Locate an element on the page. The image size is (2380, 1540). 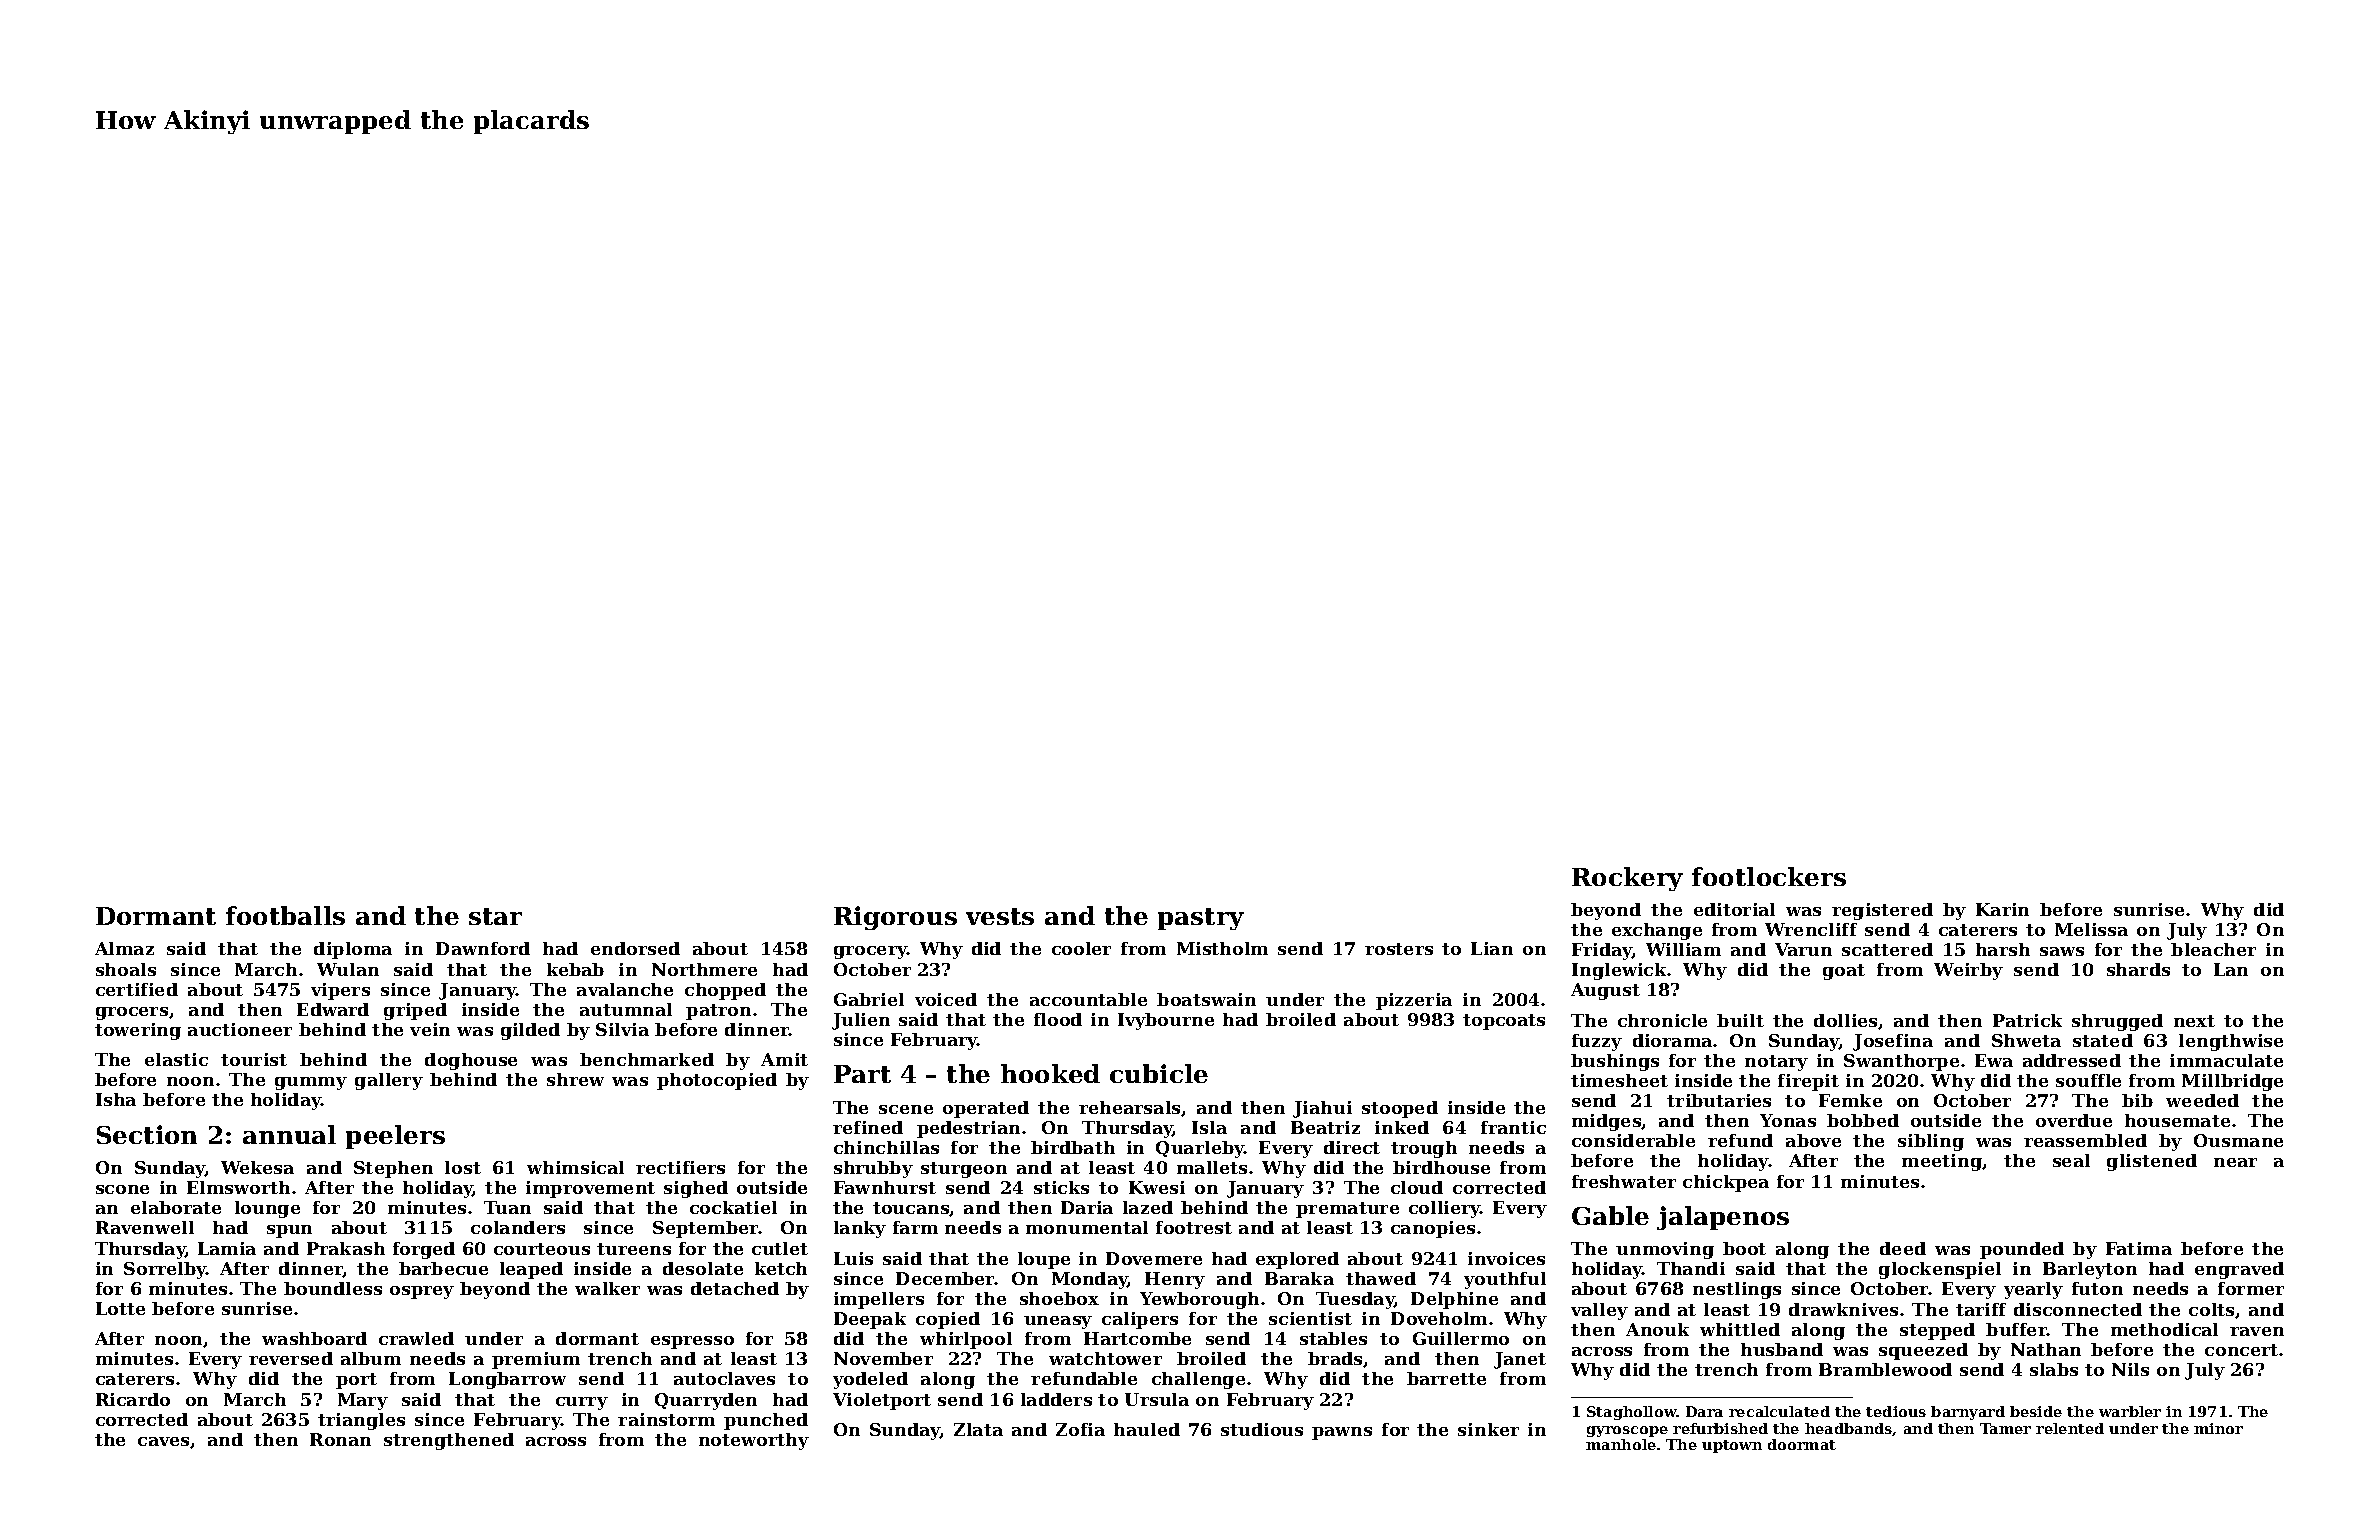
loupe is located at coordinates (1044, 1260).
